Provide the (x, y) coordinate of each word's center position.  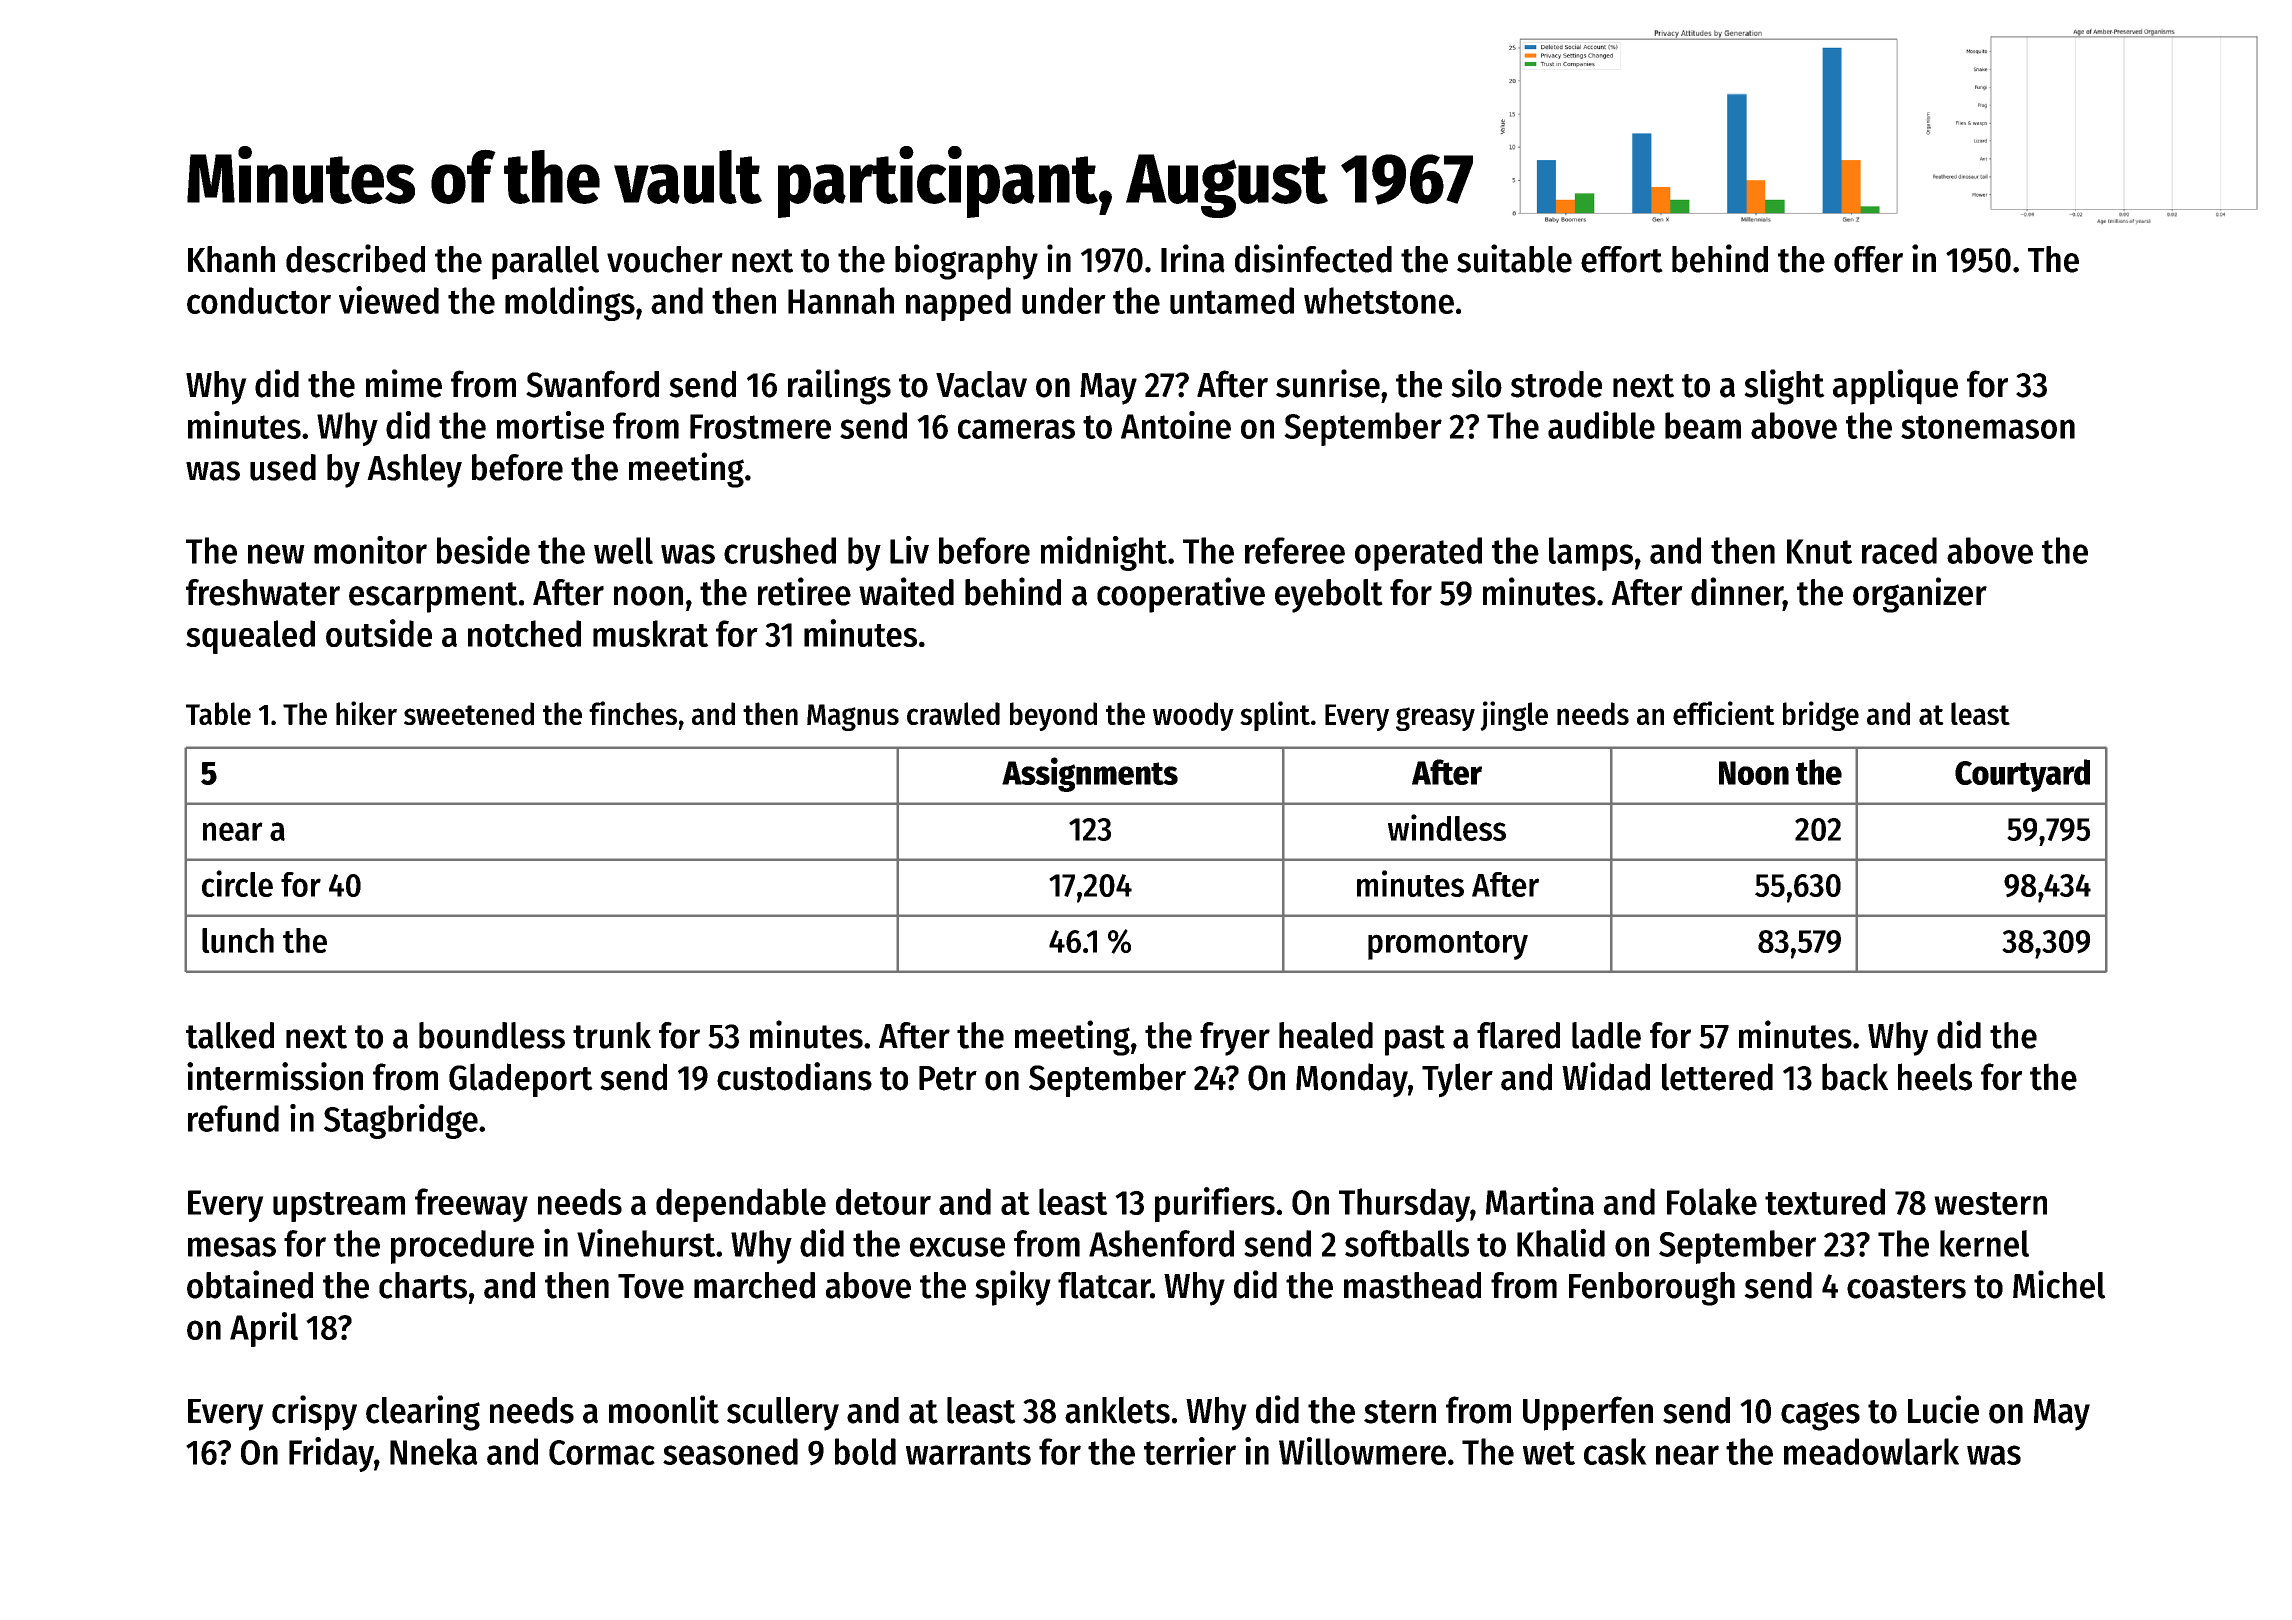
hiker (366, 713)
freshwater (263, 592)
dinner (1737, 591)
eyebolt (1329, 596)
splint (1275, 716)
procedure (462, 1247)
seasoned (730, 1451)
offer (1868, 259)
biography (966, 262)
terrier (1190, 1451)
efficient (1724, 713)
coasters (1906, 1287)
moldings (570, 303)
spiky (1013, 1288)
